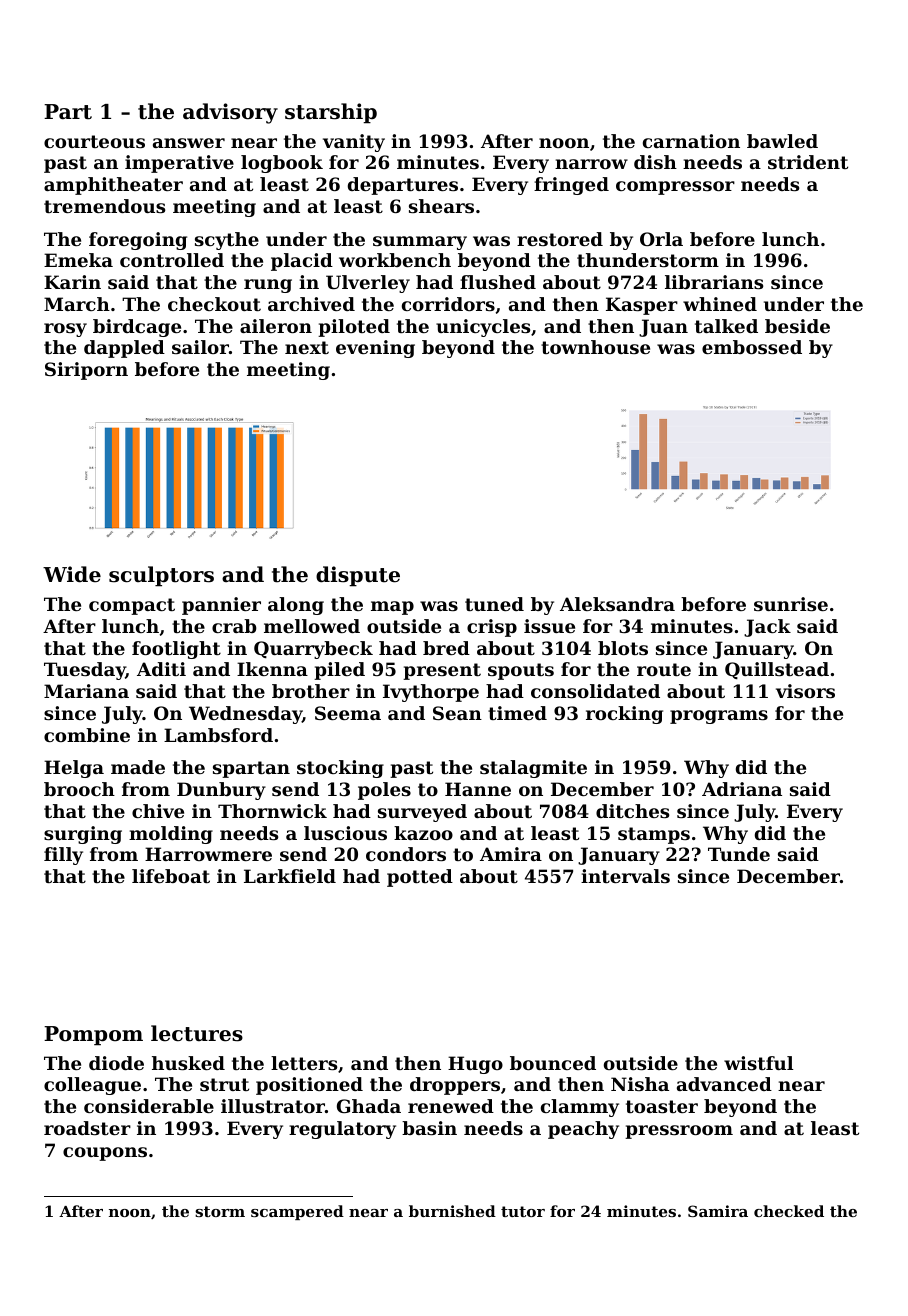  Describe the element at coordinates (808, 162) in the page. I see `strident` at that location.
